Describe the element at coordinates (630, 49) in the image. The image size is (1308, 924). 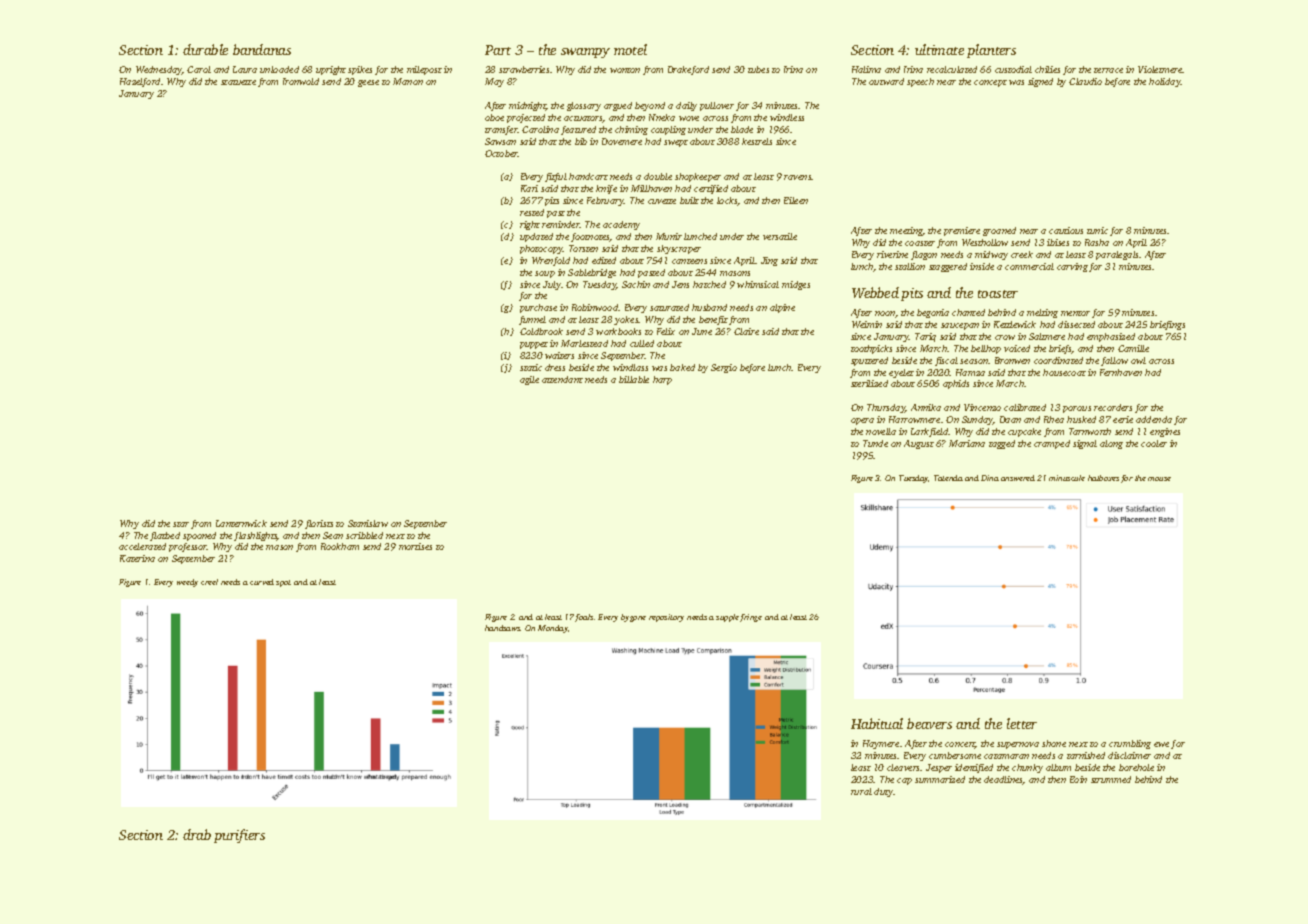
I see `motel` at that location.
